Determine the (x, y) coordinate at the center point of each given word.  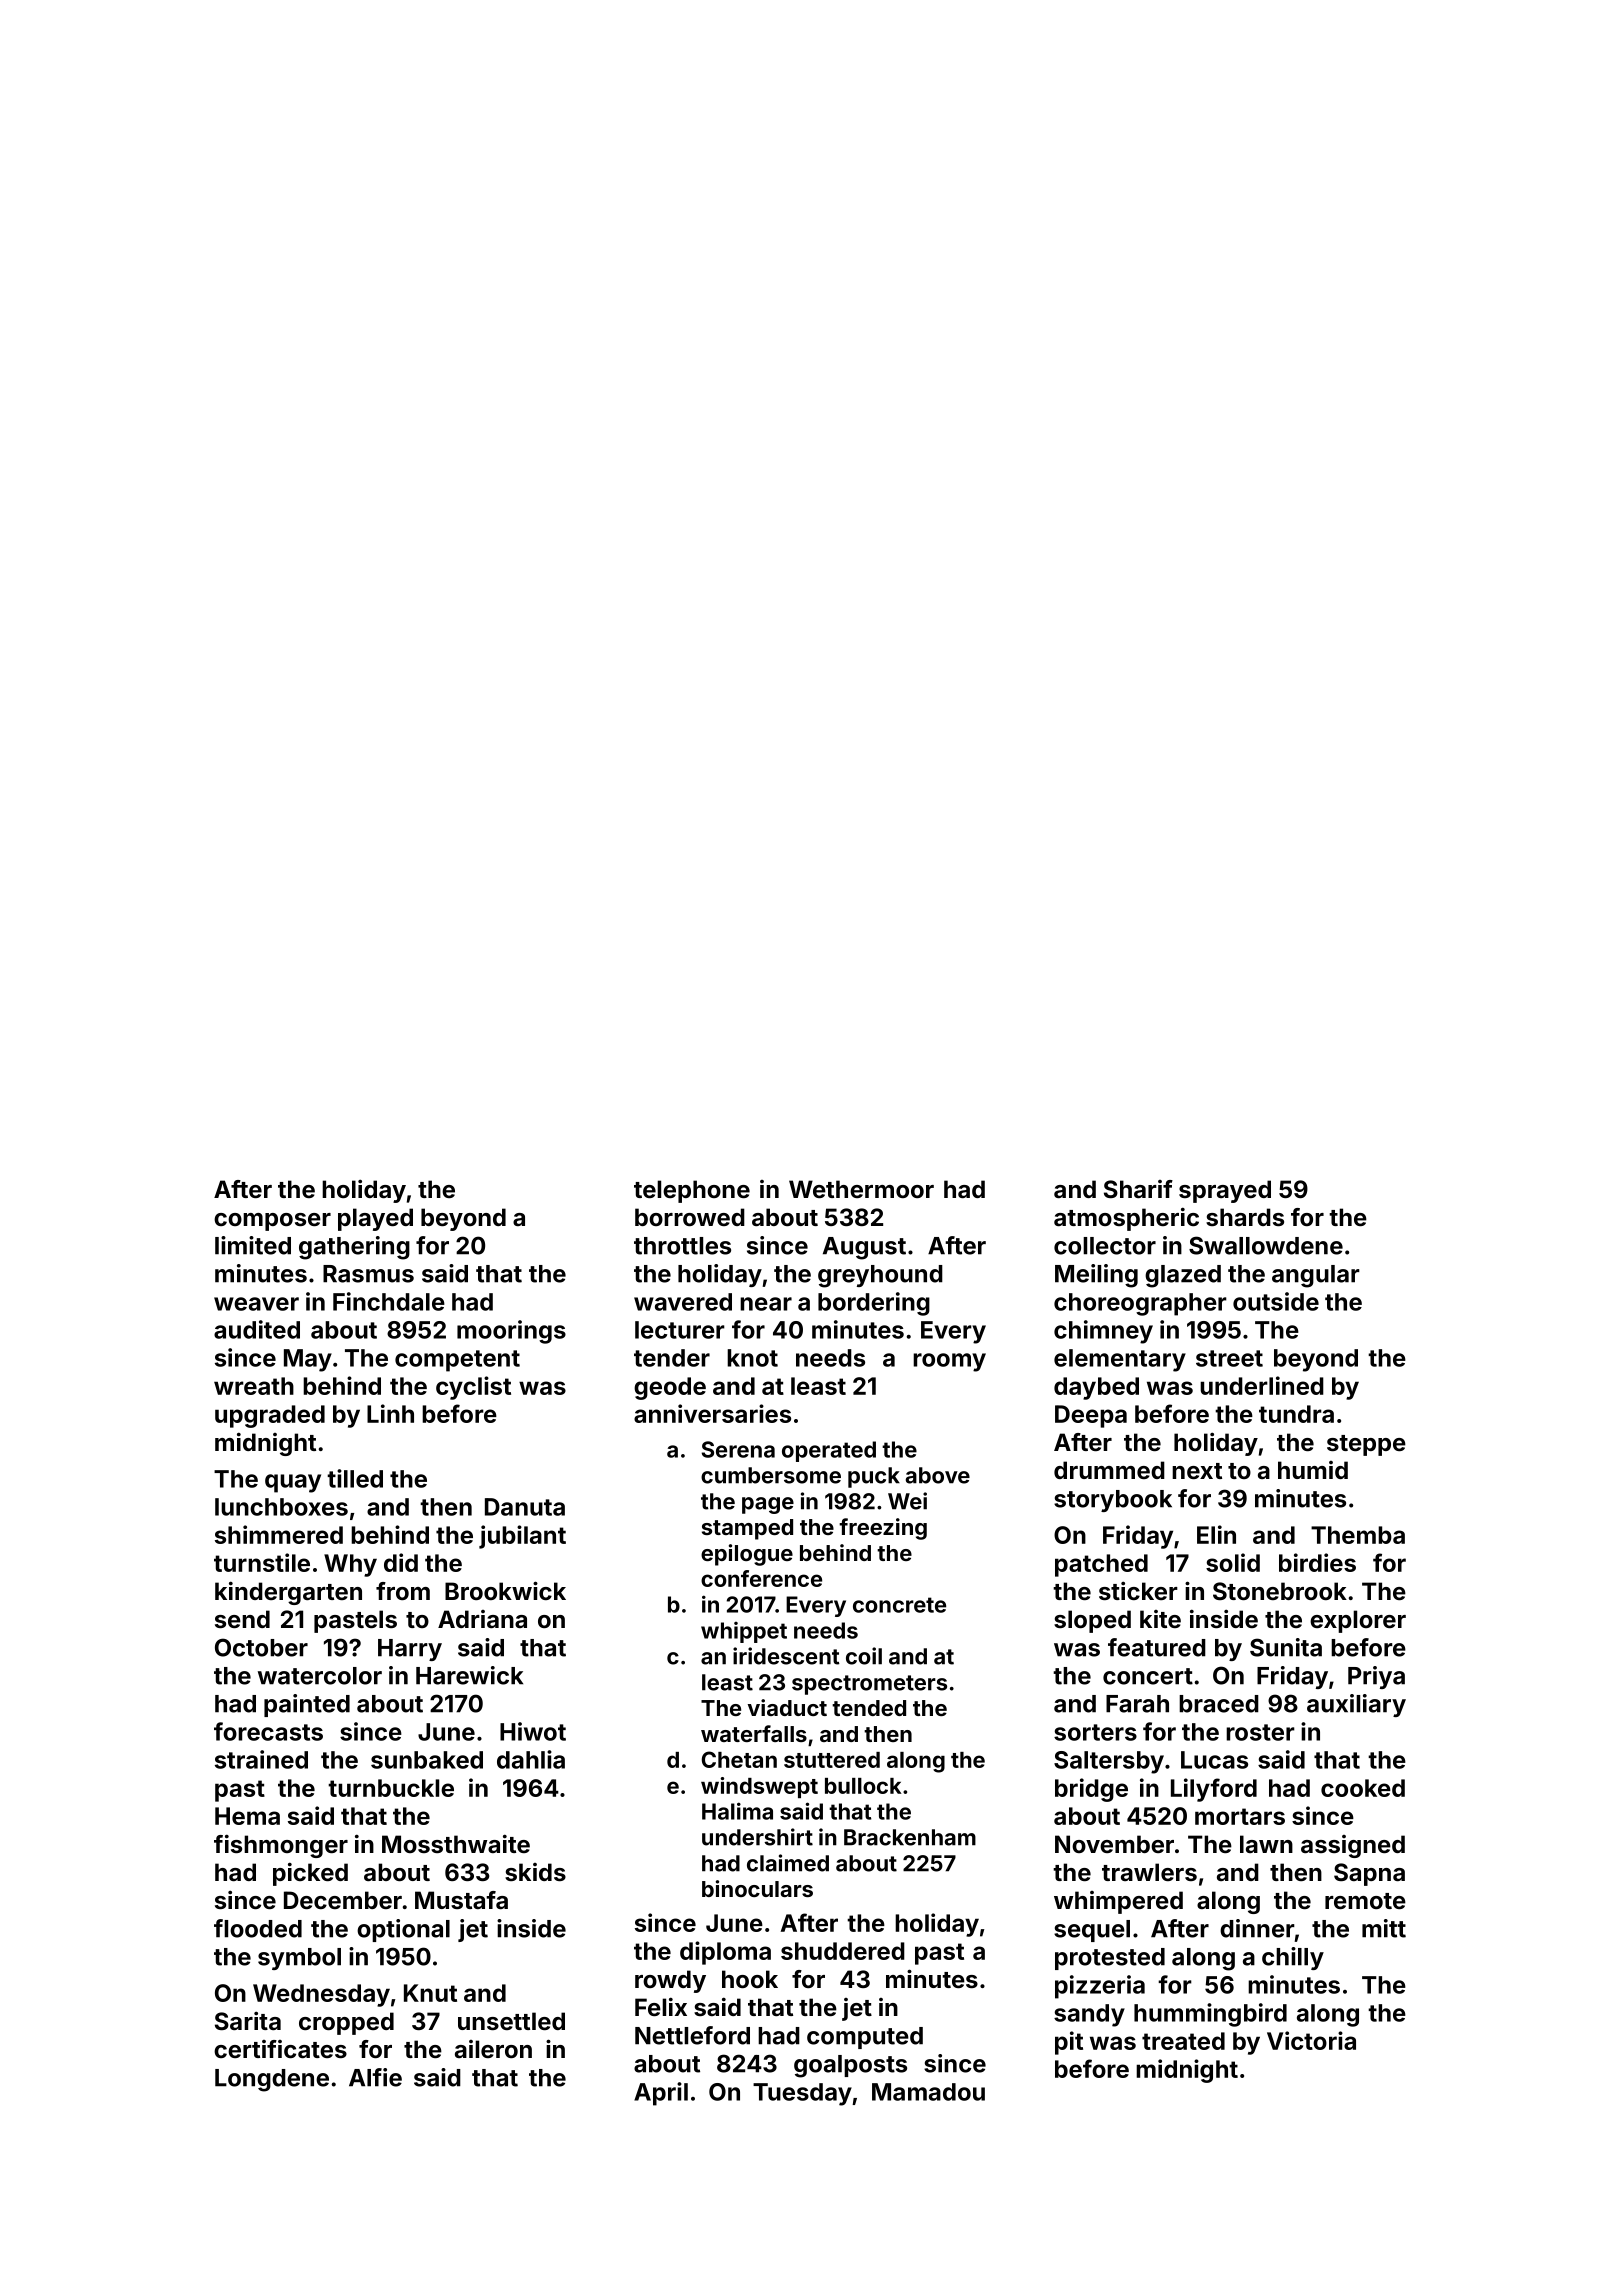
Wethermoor (861, 1189)
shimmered (279, 1534)
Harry (410, 1650)
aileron (493, 2049)
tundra (1296, 1414)
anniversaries (712, 1413)
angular (1316, 1276)
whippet (744, 1632)
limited (253, 1245)
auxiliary (1356, 1705)
